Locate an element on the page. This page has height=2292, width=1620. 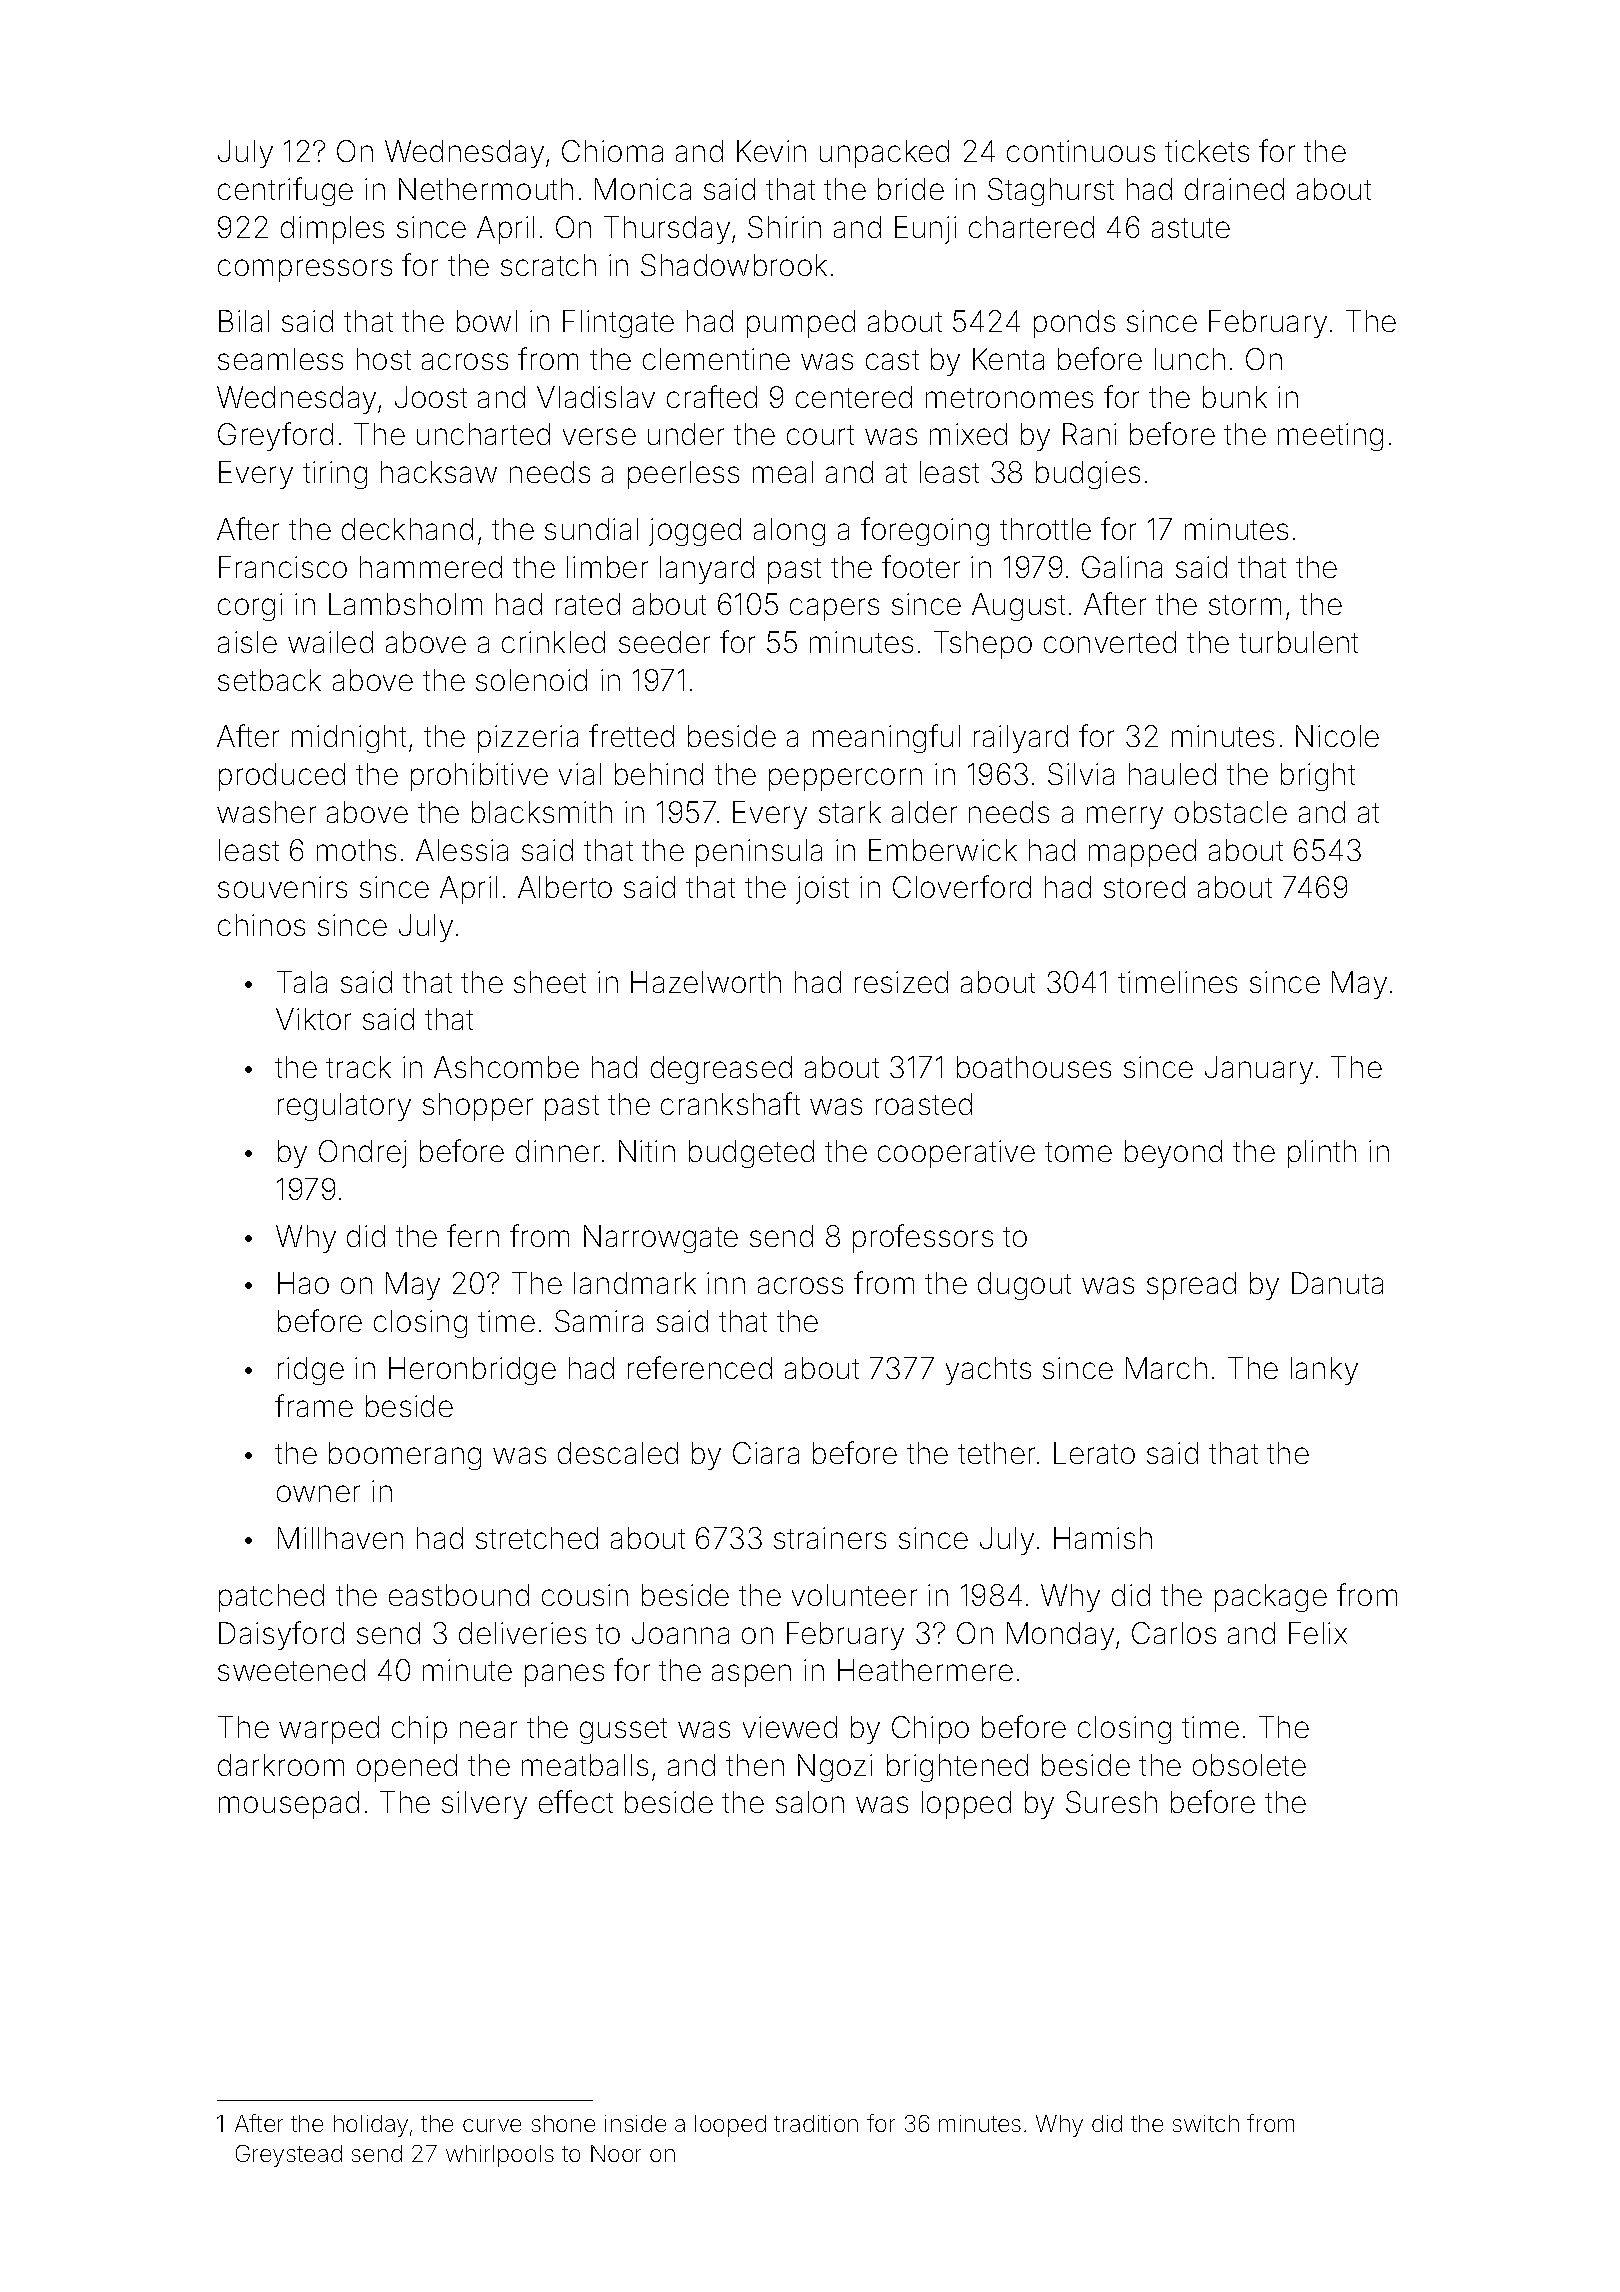
curve is located at coordinates (492, 2125).
